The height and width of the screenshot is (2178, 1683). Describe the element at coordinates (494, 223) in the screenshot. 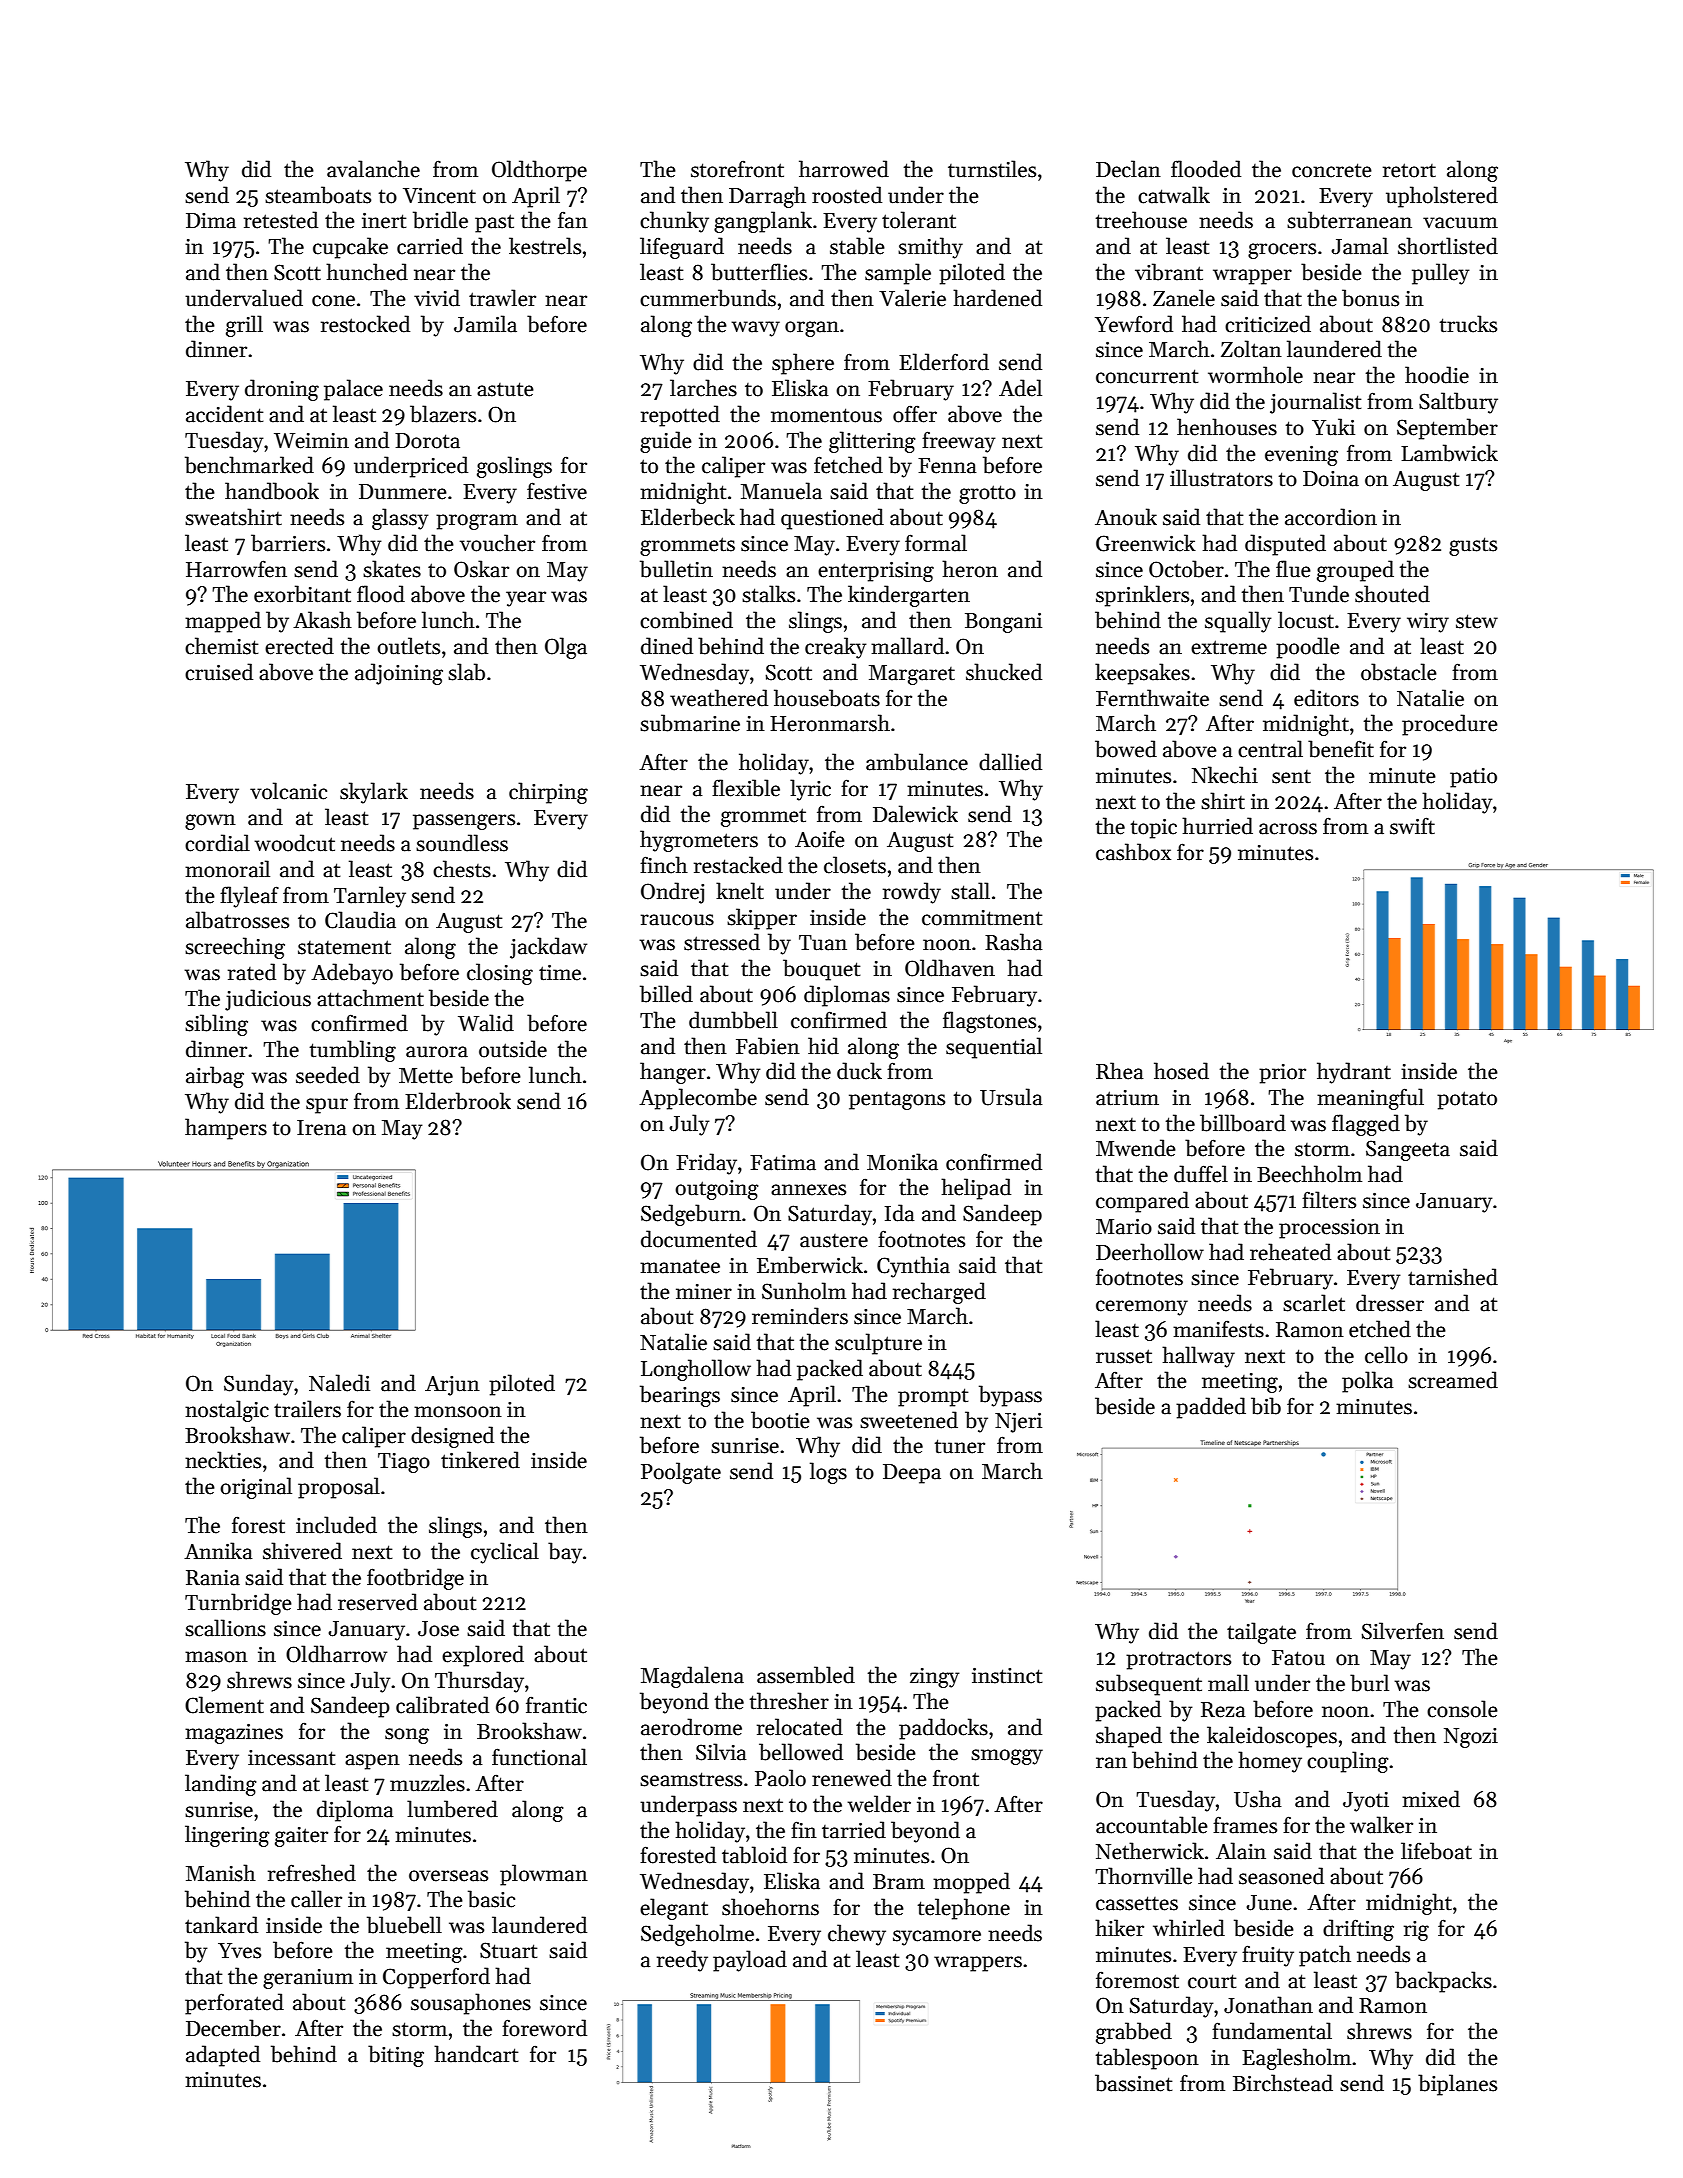

I see `past` at that location.
